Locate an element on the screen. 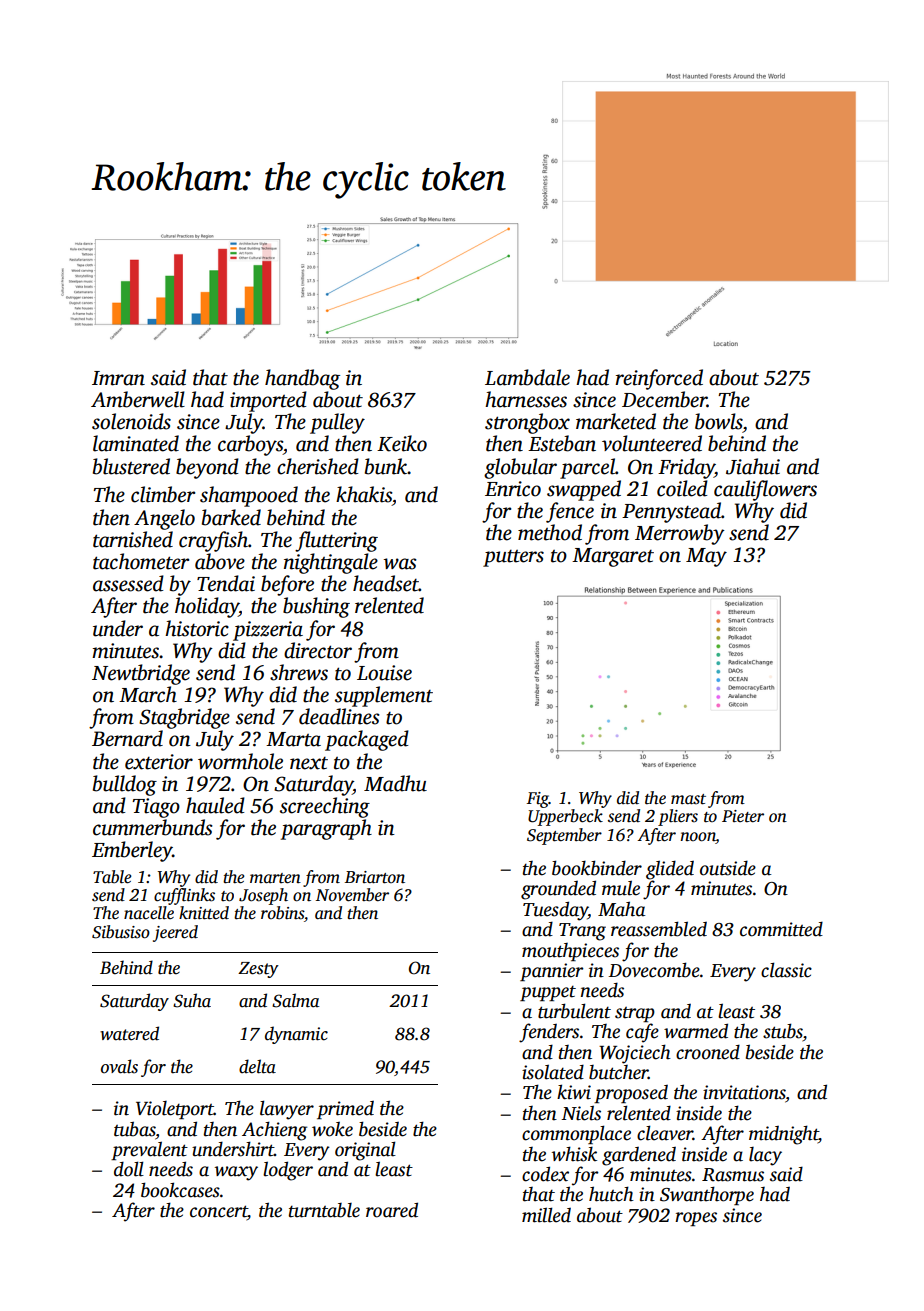 The height and width of the screenshot is (1311, 924). Dovecombe is located at coordinates (654, 970).
